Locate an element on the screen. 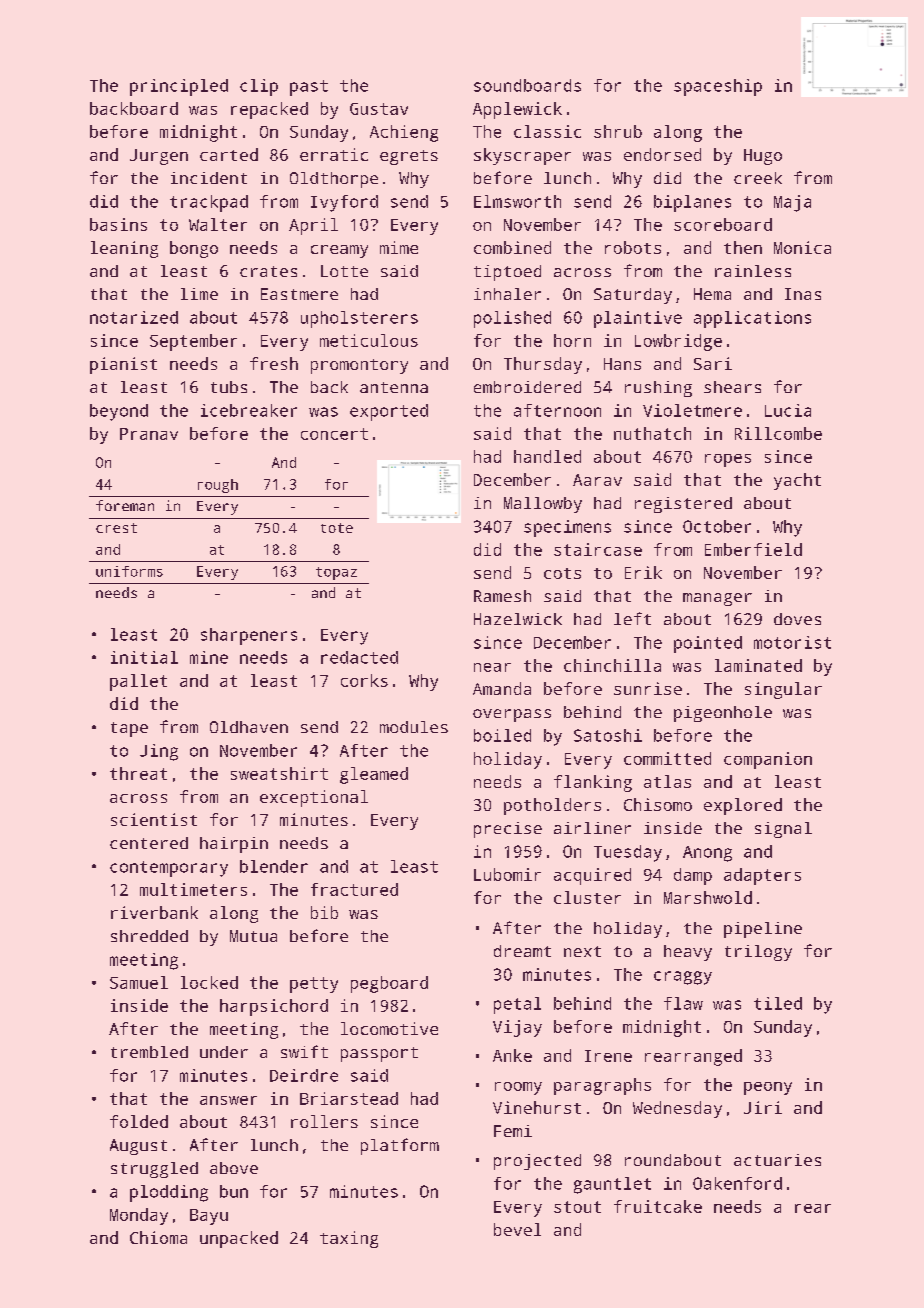 This screenshot has height=1308, width=924. exported is located at coordinates (389, 412).
